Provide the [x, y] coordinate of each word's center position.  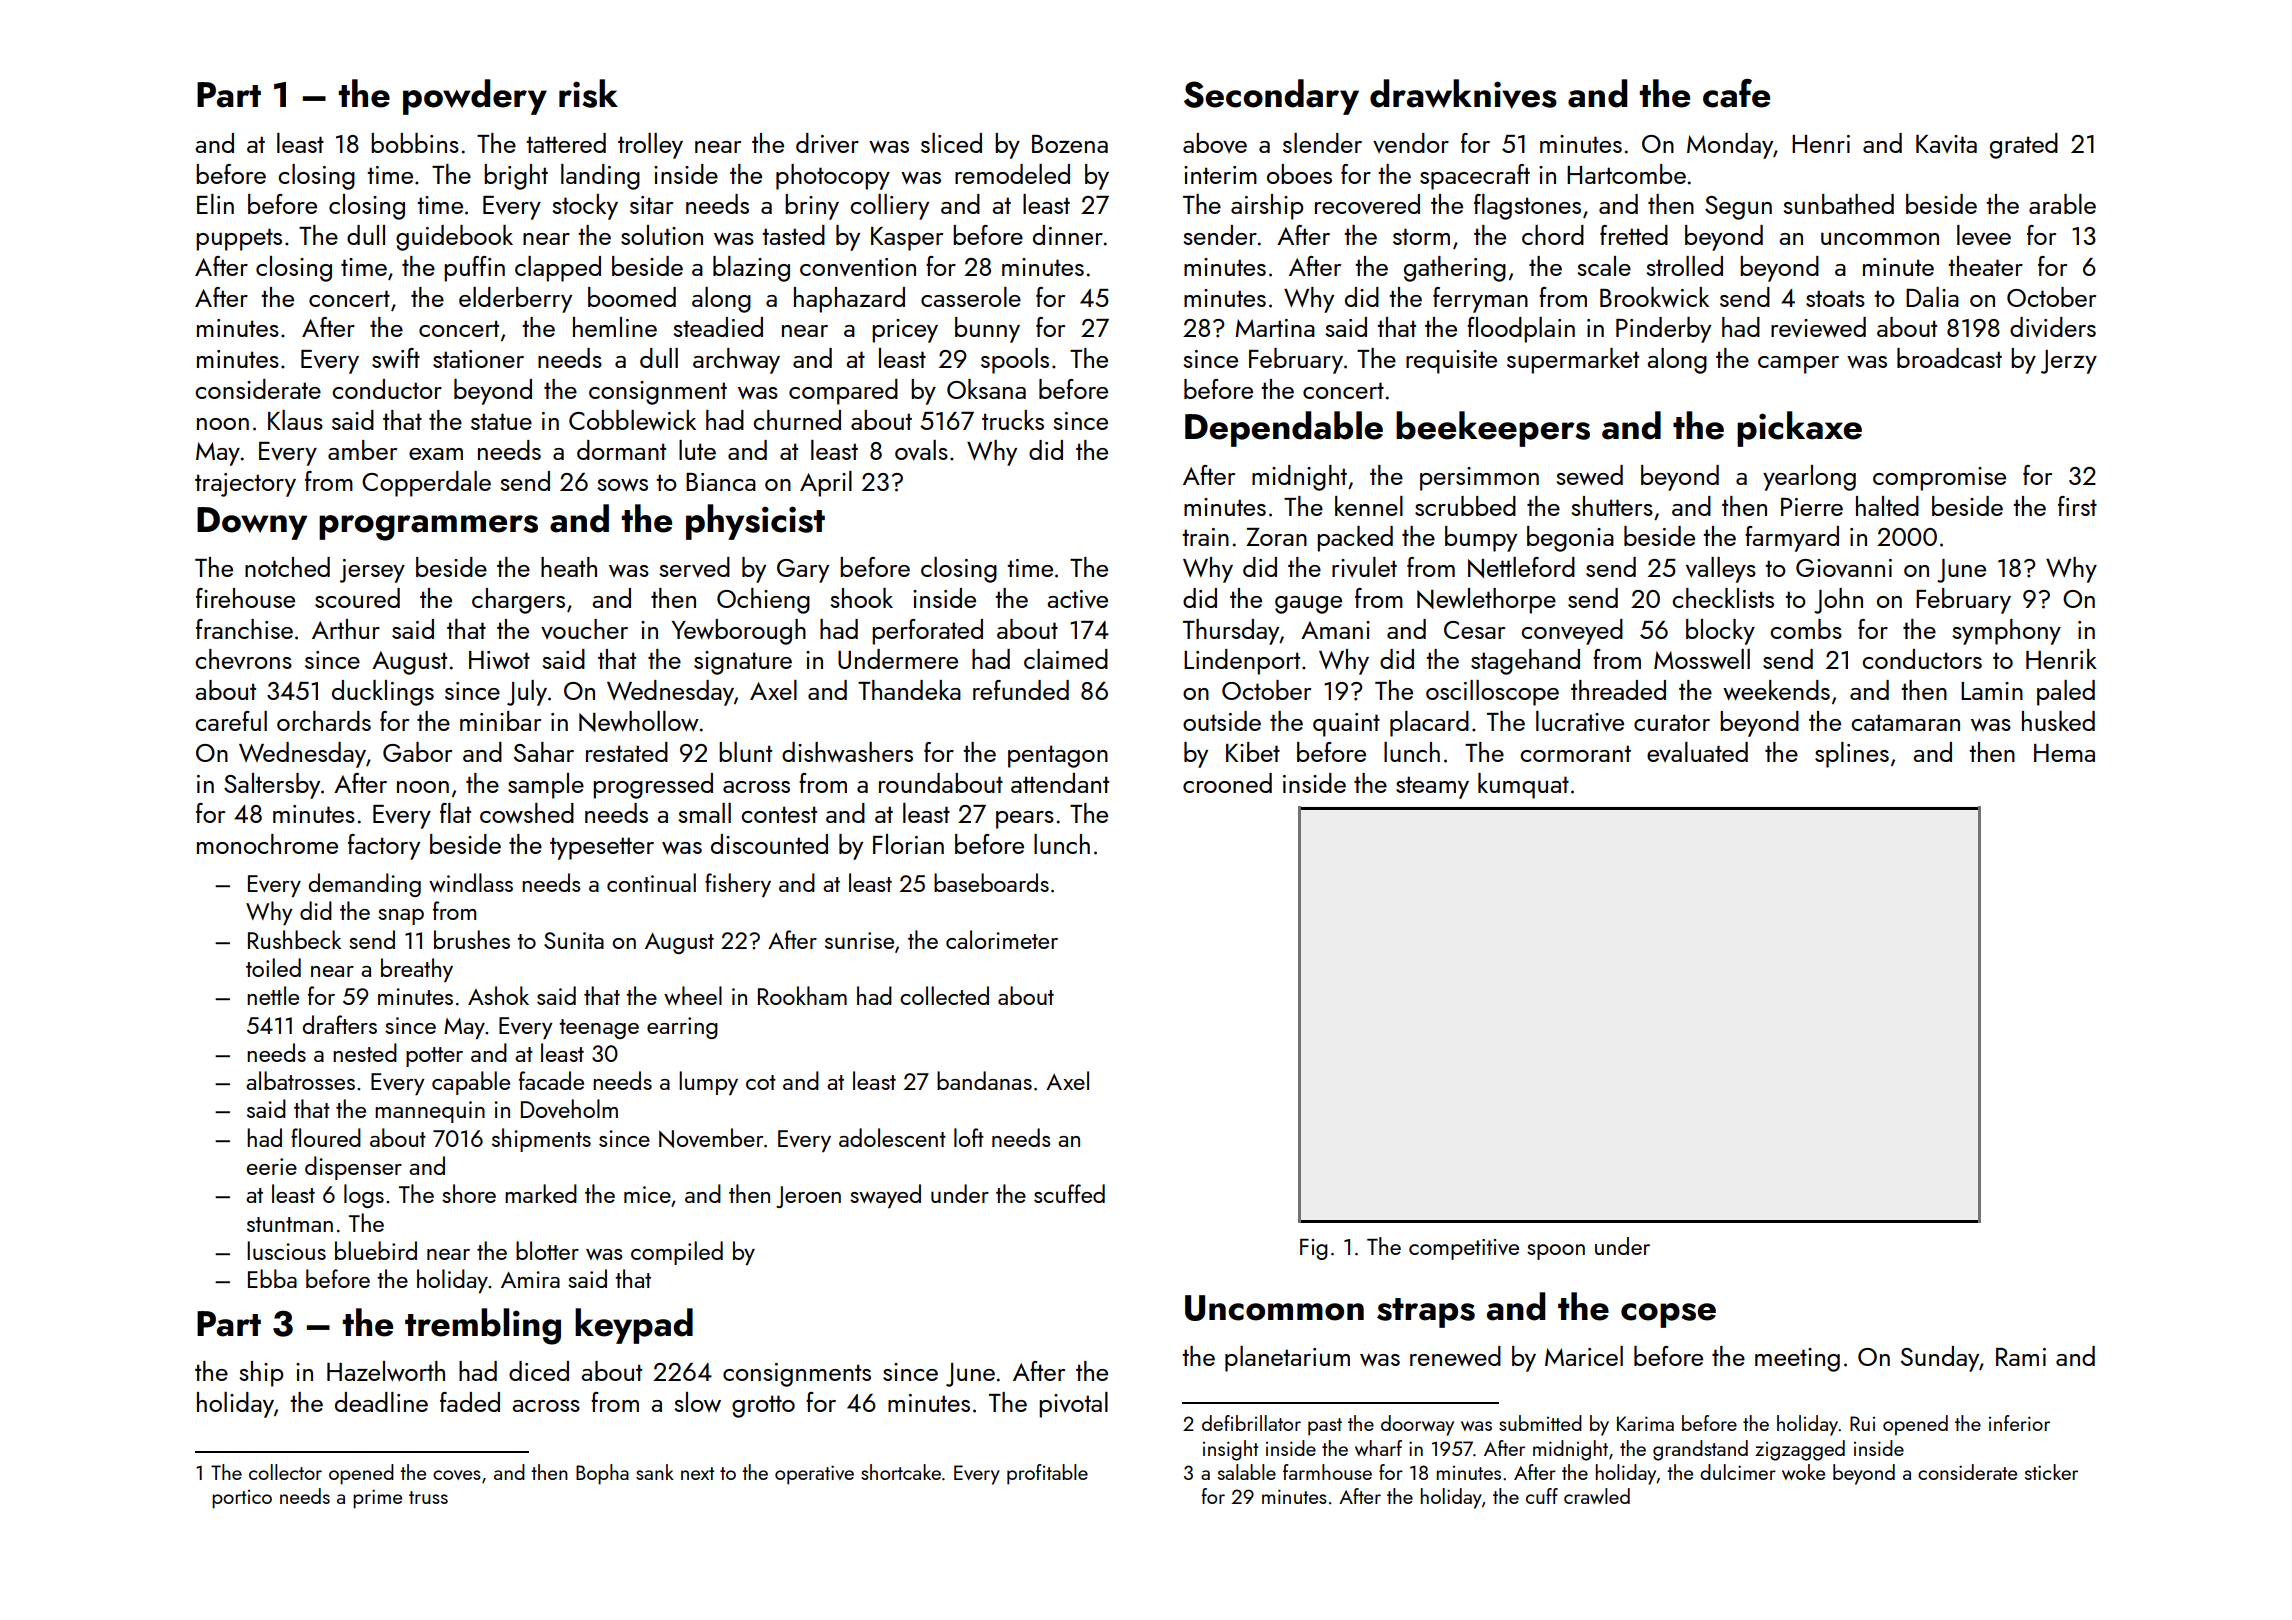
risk [588, 93]
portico [242, 1499]
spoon [1556, 1252]
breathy [417, 970]
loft [969, 1137]
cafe [1736, 93]
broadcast [1949, 358]
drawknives [1463, 94]
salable [1247, 1472]
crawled [1597, 1496]
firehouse [245, 598]
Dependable [1284, 429]
